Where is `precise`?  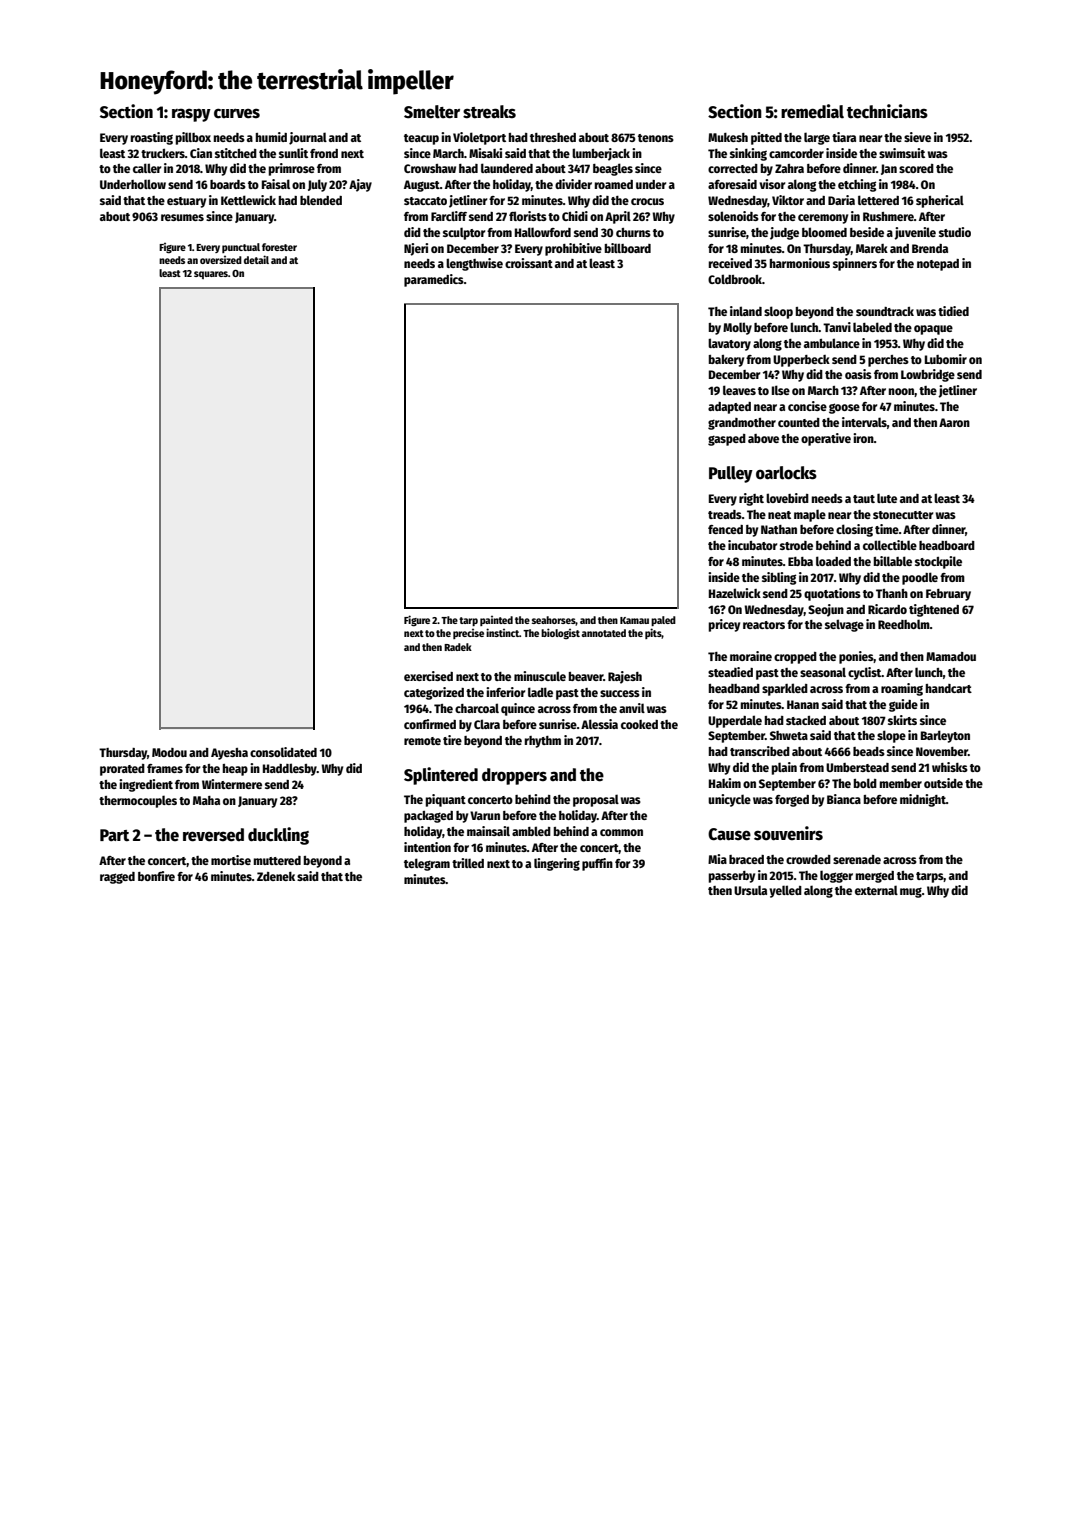
precise is located at coordinates (468, 634).
